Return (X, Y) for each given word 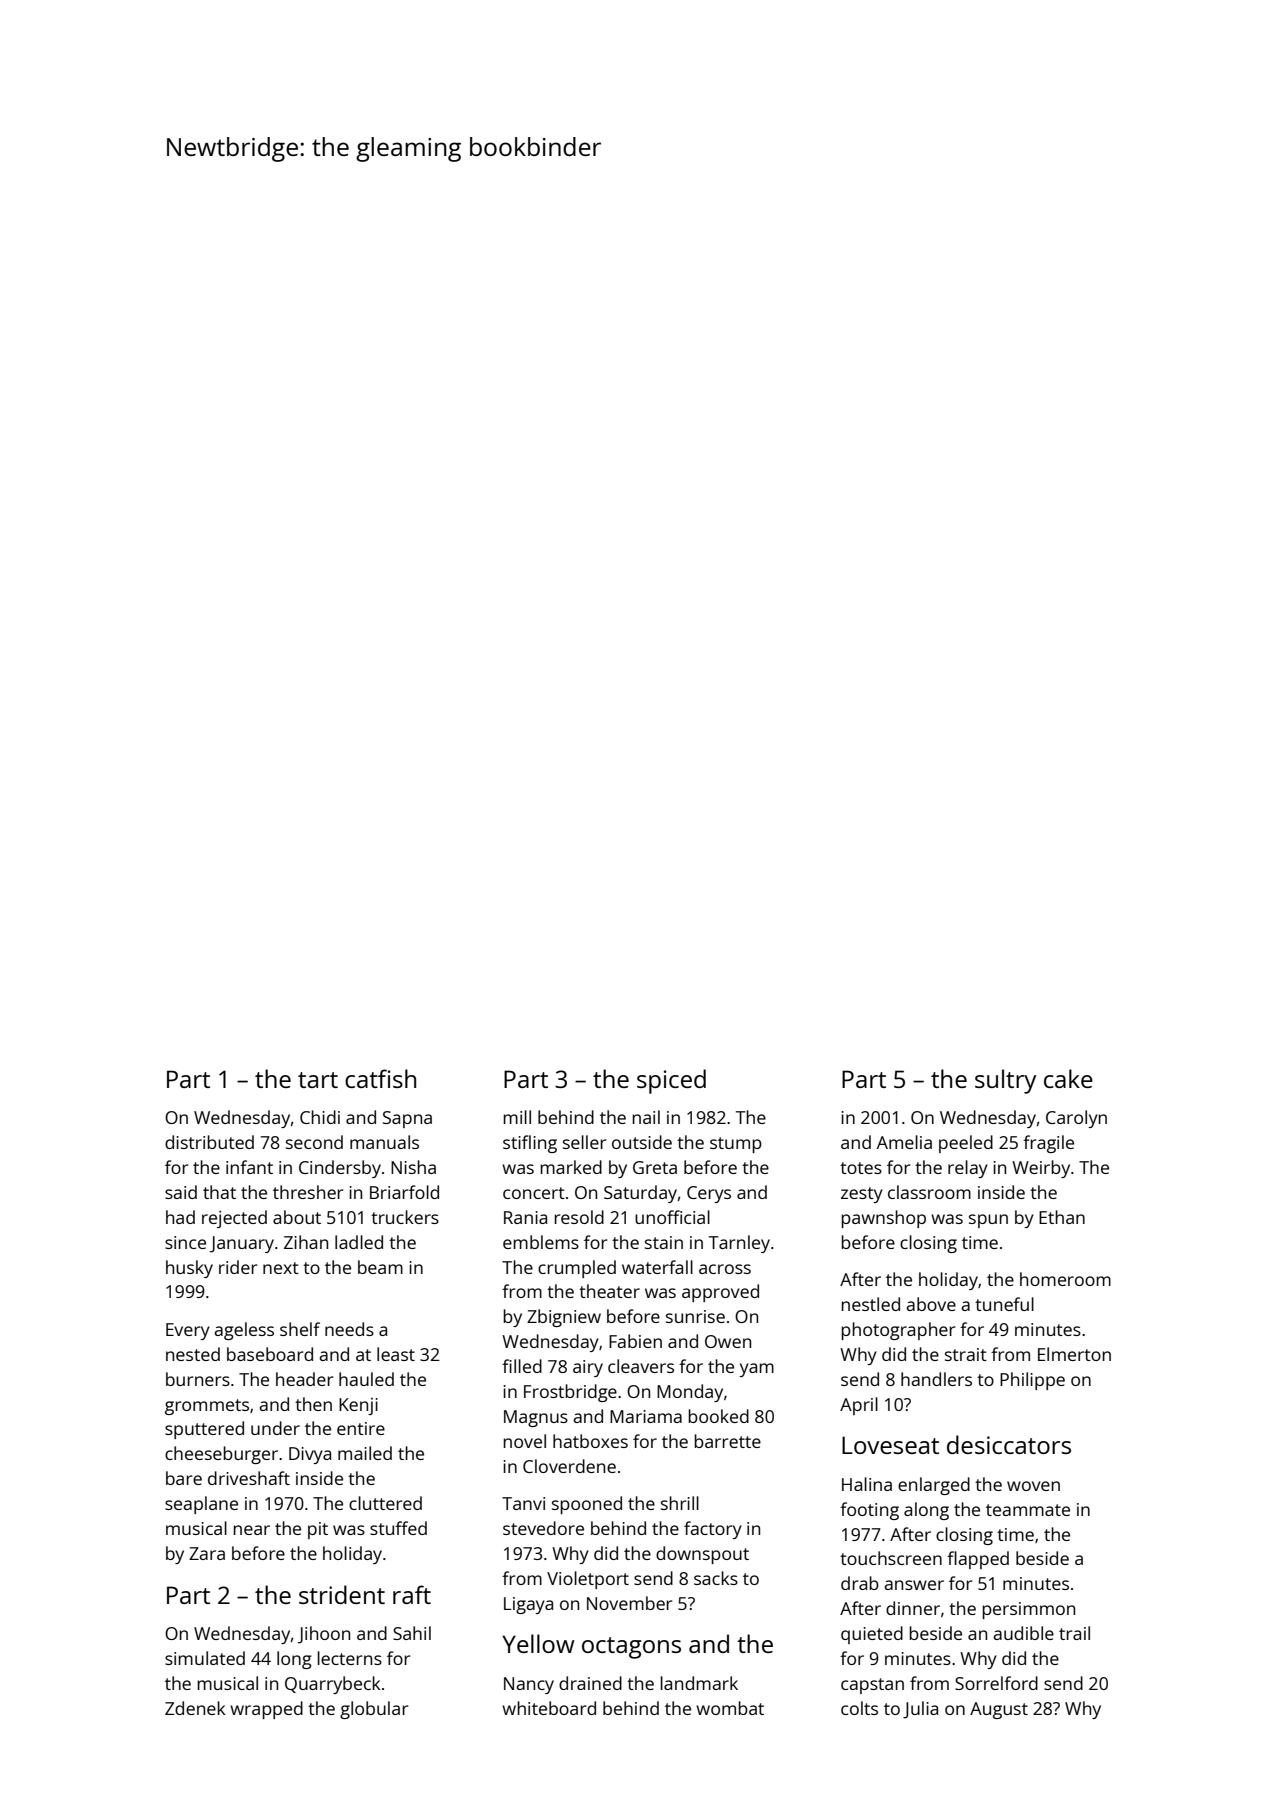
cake (1068, 1078)
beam (380, 1267)
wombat (730, 1708)
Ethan (1062, 1217)
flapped (978, 1560)
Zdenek (195, 1708)
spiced (671, 1081)
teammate (1028, 1510)
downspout (702, 1555)
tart (318, 1080)
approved (720, 1293)
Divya (310, 1455)
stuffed (398, 1528)
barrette (727, 1441)
